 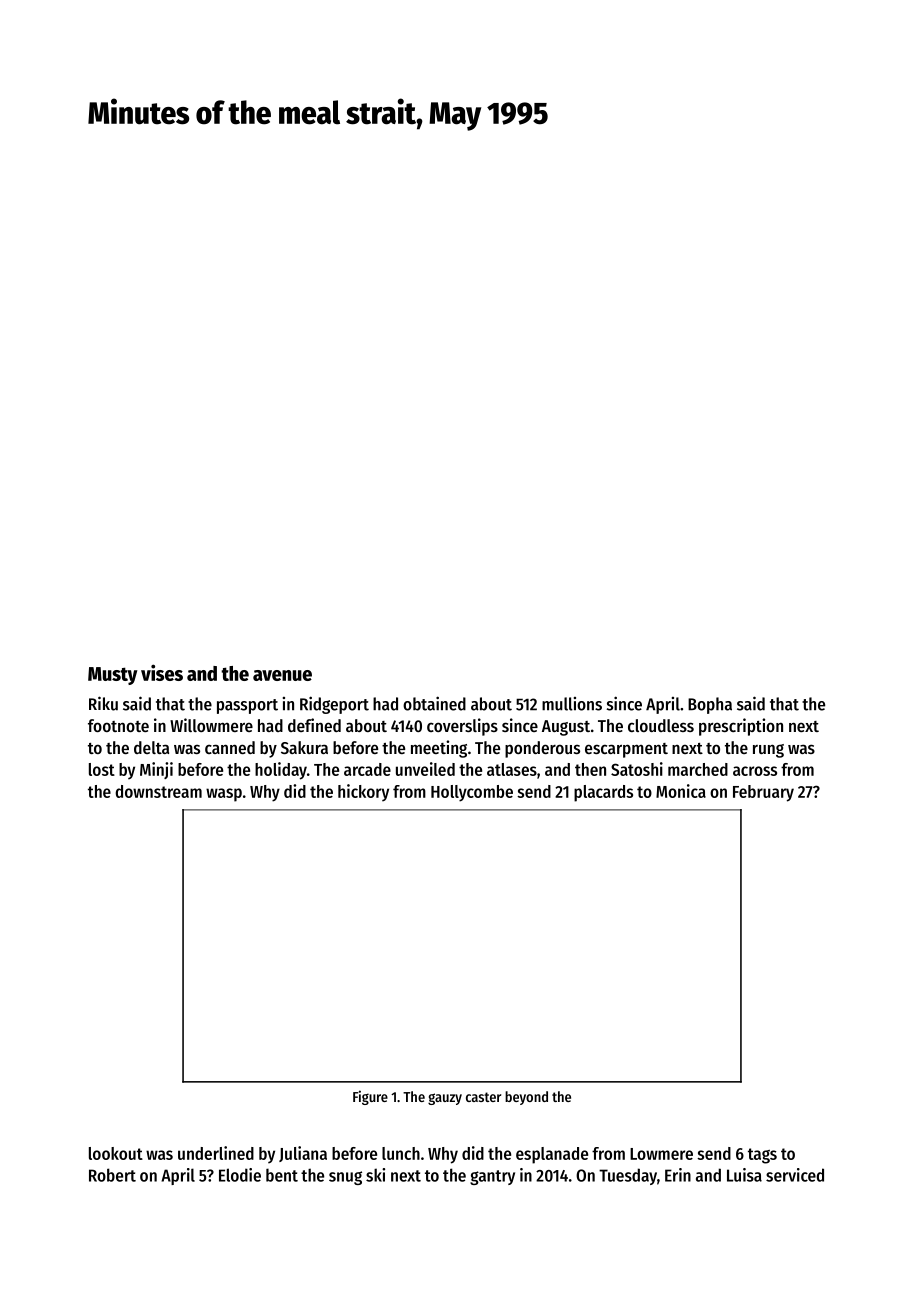 I want to click on Bopha, so click(x=710, y=705).
